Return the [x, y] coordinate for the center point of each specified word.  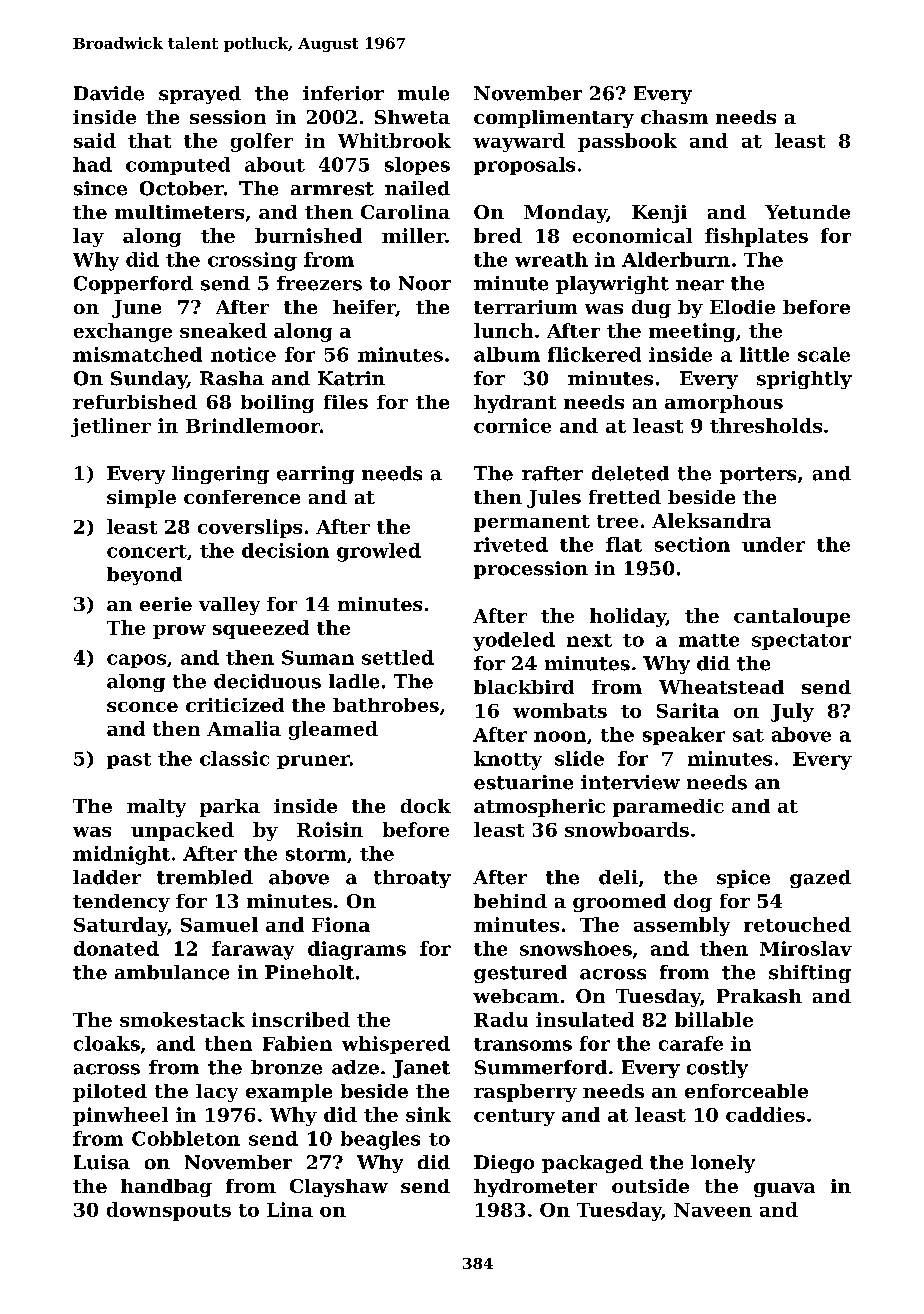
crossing [252, 261]
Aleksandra [711, 520]
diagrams [357, 950]
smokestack [182, 1019]
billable [714, 1019]
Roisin [330, 829]
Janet [421, 1069]
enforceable [746, 1091]
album [507, 354]
